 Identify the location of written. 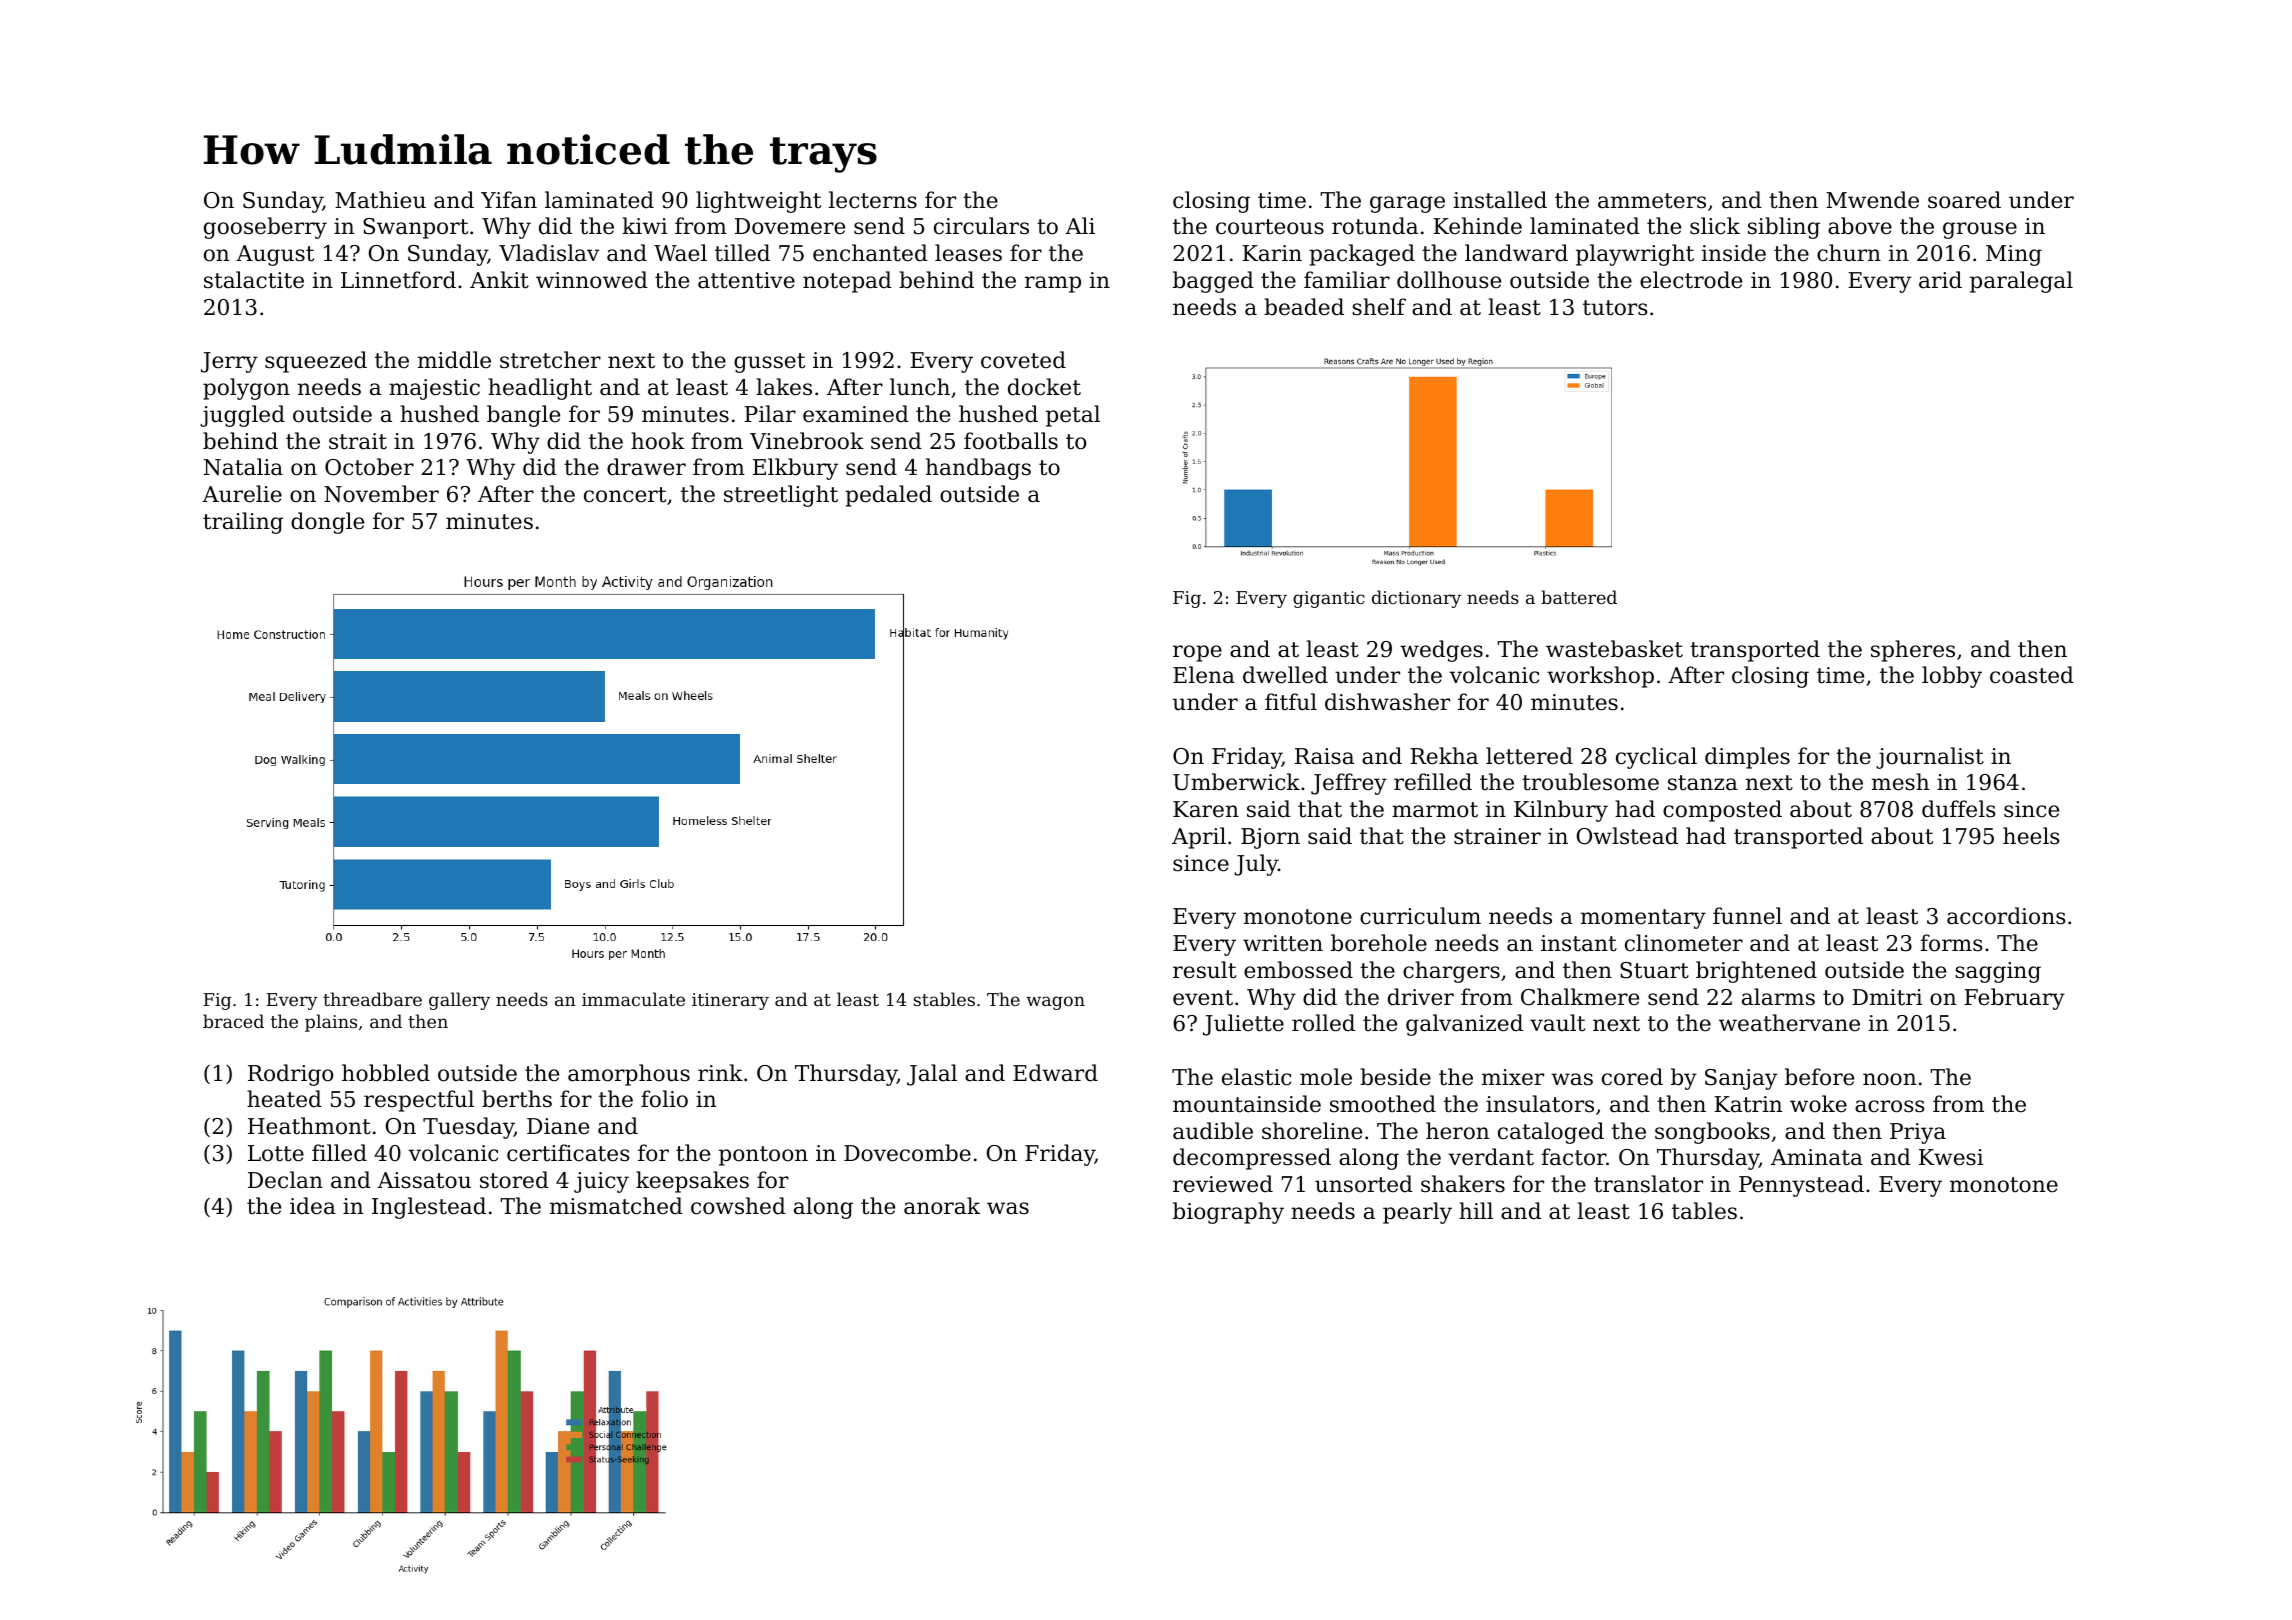
(1283, 943).
